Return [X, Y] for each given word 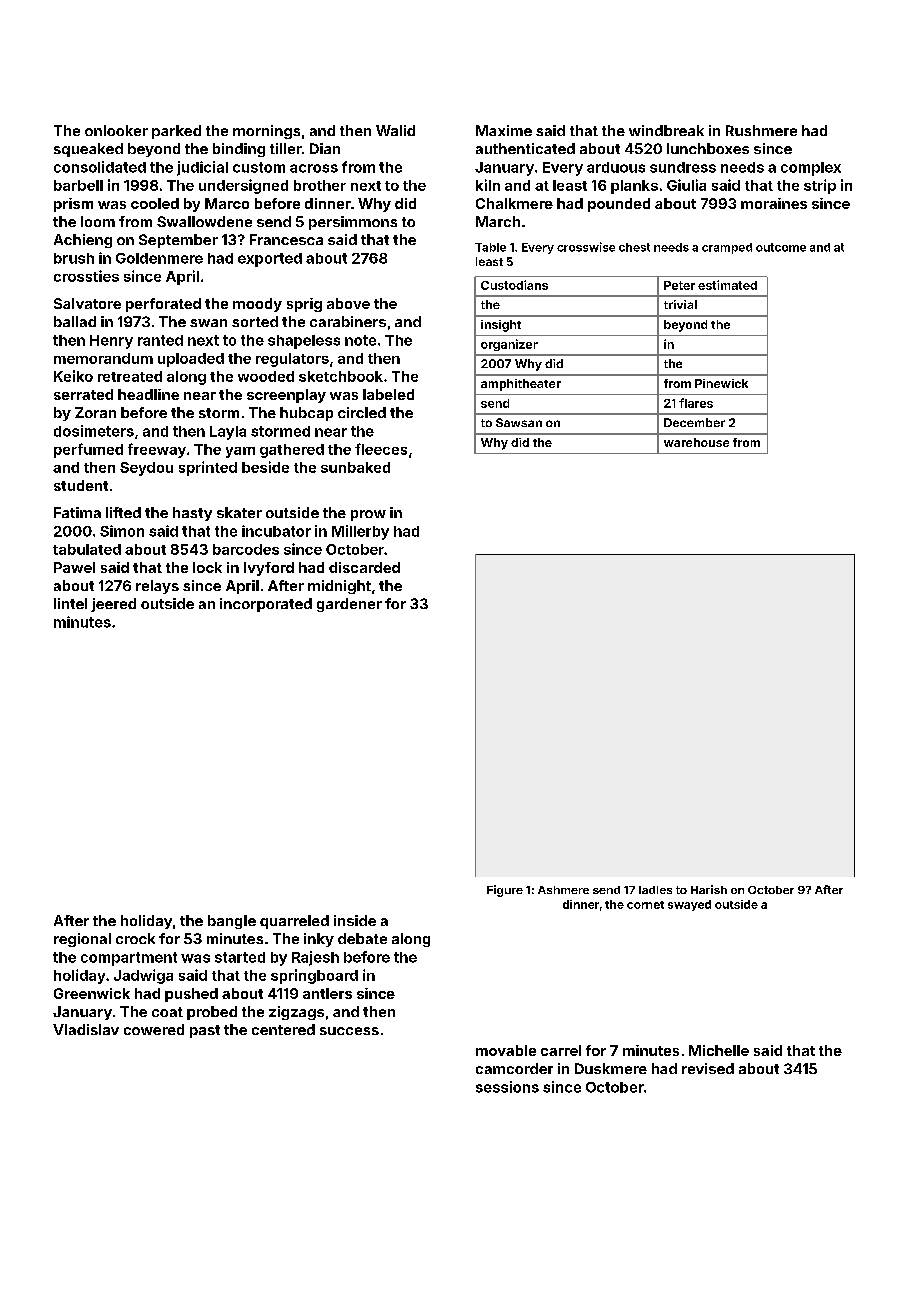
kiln [488, 185]
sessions [507, 1087]
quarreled [294, 922]
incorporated [266, 605]
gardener [349, 605]
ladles [655, 890]
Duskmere [611, 1068]
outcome [781, 247]
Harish [709, 889]
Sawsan [519, 422]
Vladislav [86, 1029]
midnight [339, 587]
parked [176, 132]
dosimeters [94, 431]
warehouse [696, 442]
